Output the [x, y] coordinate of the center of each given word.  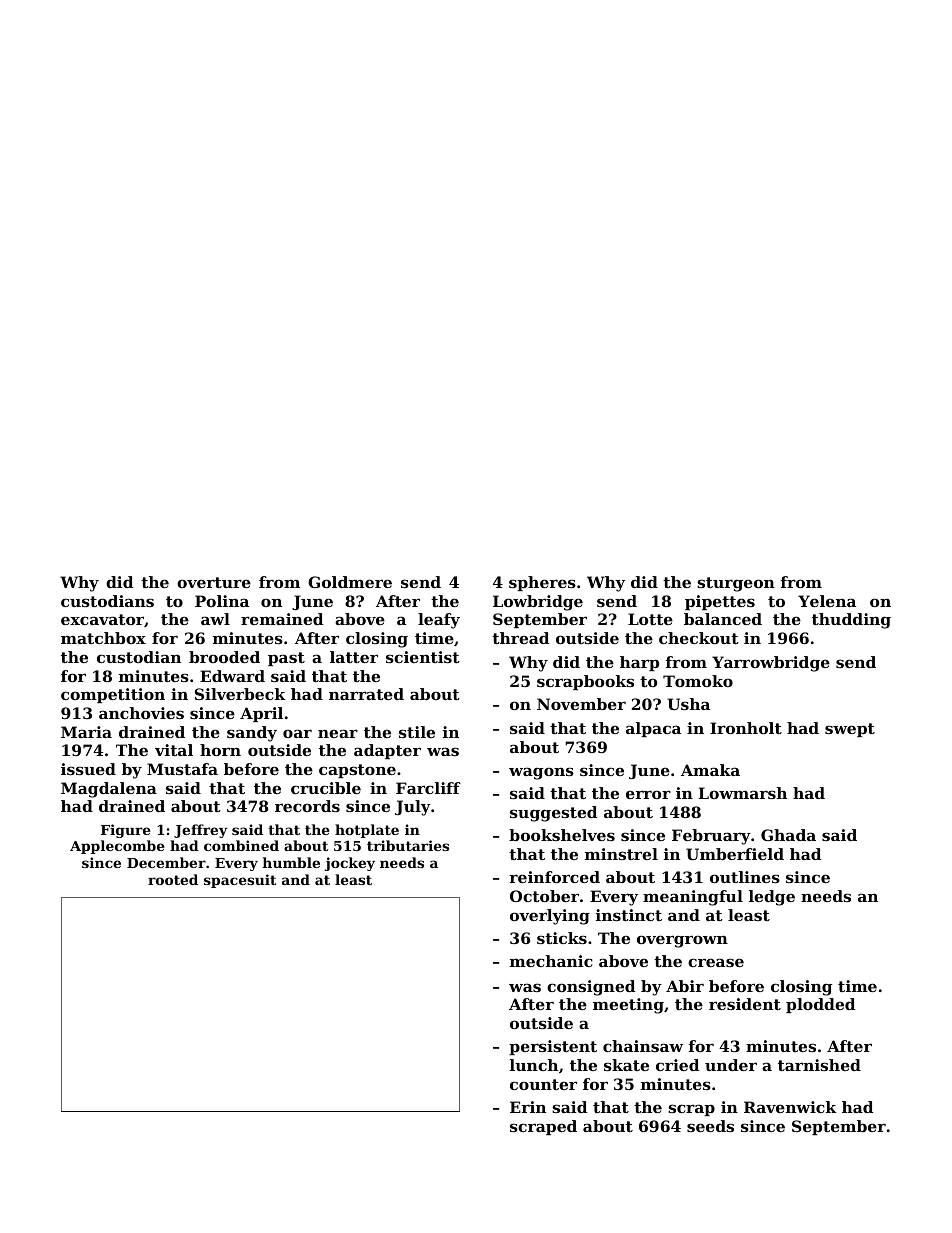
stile [417, 732]
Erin [528, 1107]
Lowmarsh [743, 793]
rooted [173, 879]
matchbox [103, 638]
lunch [534, 1065]
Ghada [788, 835]
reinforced [554, 877]
